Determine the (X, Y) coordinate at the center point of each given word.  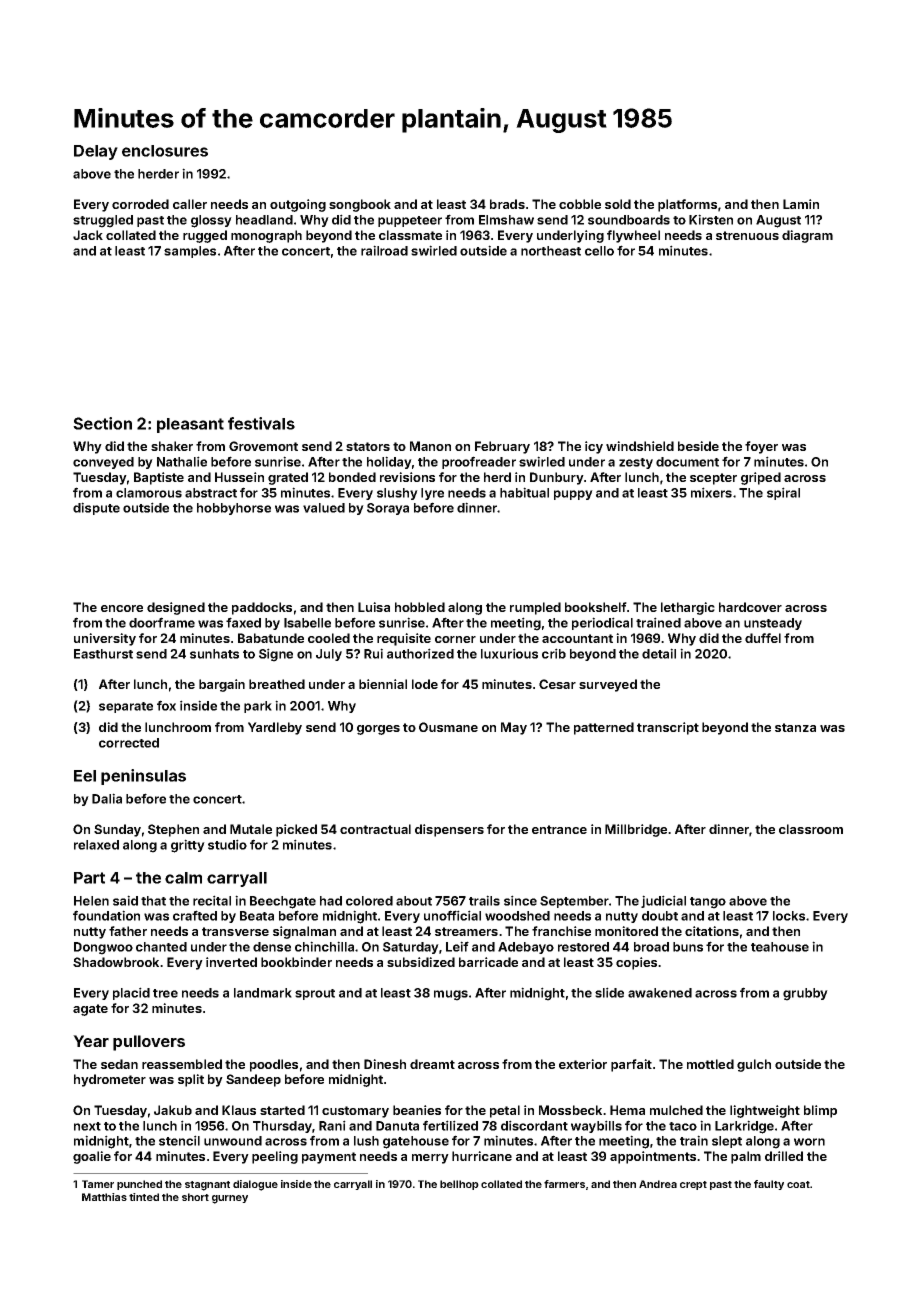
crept (693, 1185)
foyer (761, 447)
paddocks (262, 608)
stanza (795, 727)
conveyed (103, 463)
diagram (807, 236)
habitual (524, 492)
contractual (375, 829)
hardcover (750, 607)
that (153, 901)
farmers (564, 1184)
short (195, 1197)
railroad (384, 250)
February (502, 447)
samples (190, 252)
